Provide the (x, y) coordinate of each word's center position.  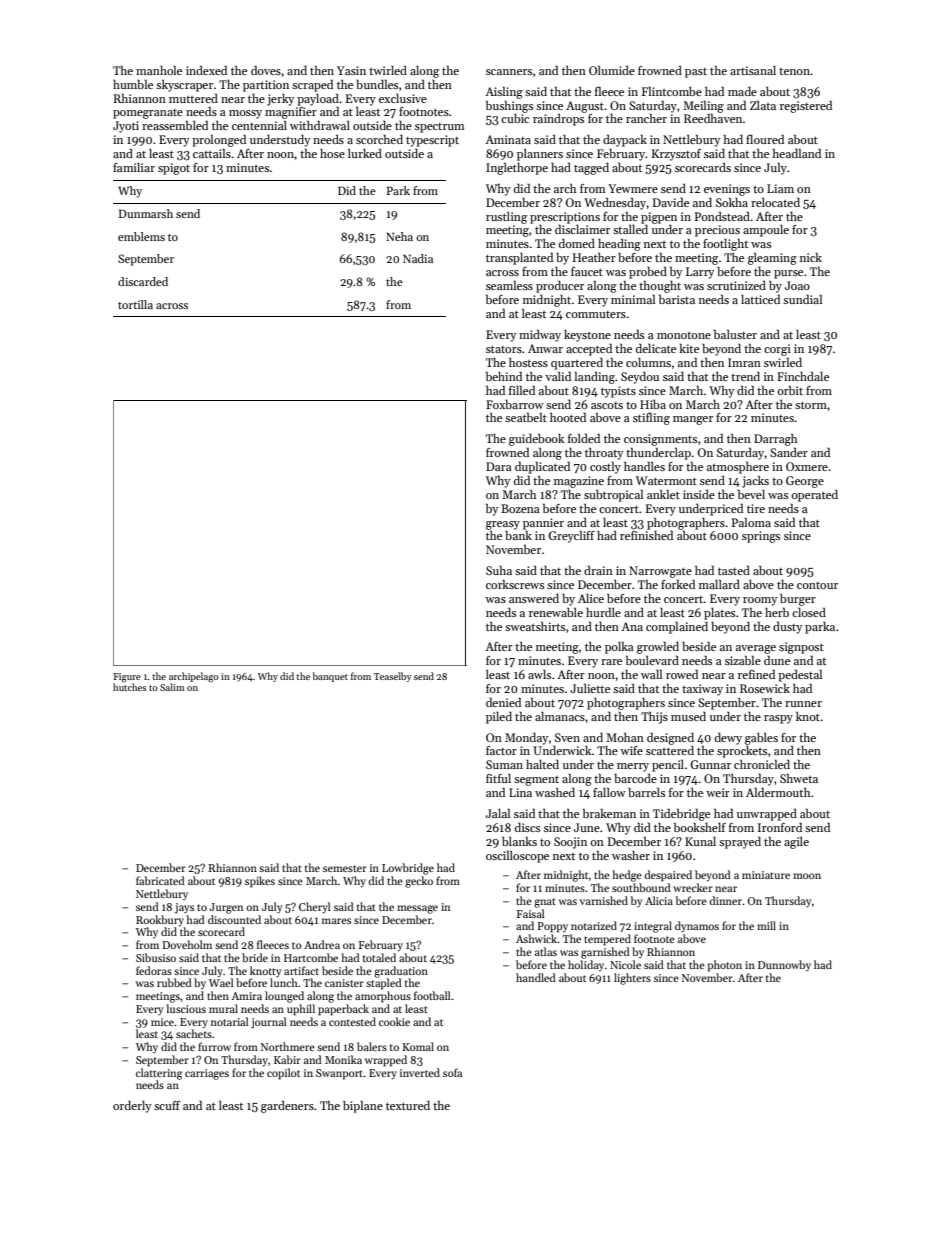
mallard (719, 584)
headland (797, 153)
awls (539, 674)
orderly (132, 1107)
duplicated (542, 467)
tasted (734, 570)
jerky (281, 100)
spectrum (440, 128)
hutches (129, 687)
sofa (452, 1072)
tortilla (135, 304)
